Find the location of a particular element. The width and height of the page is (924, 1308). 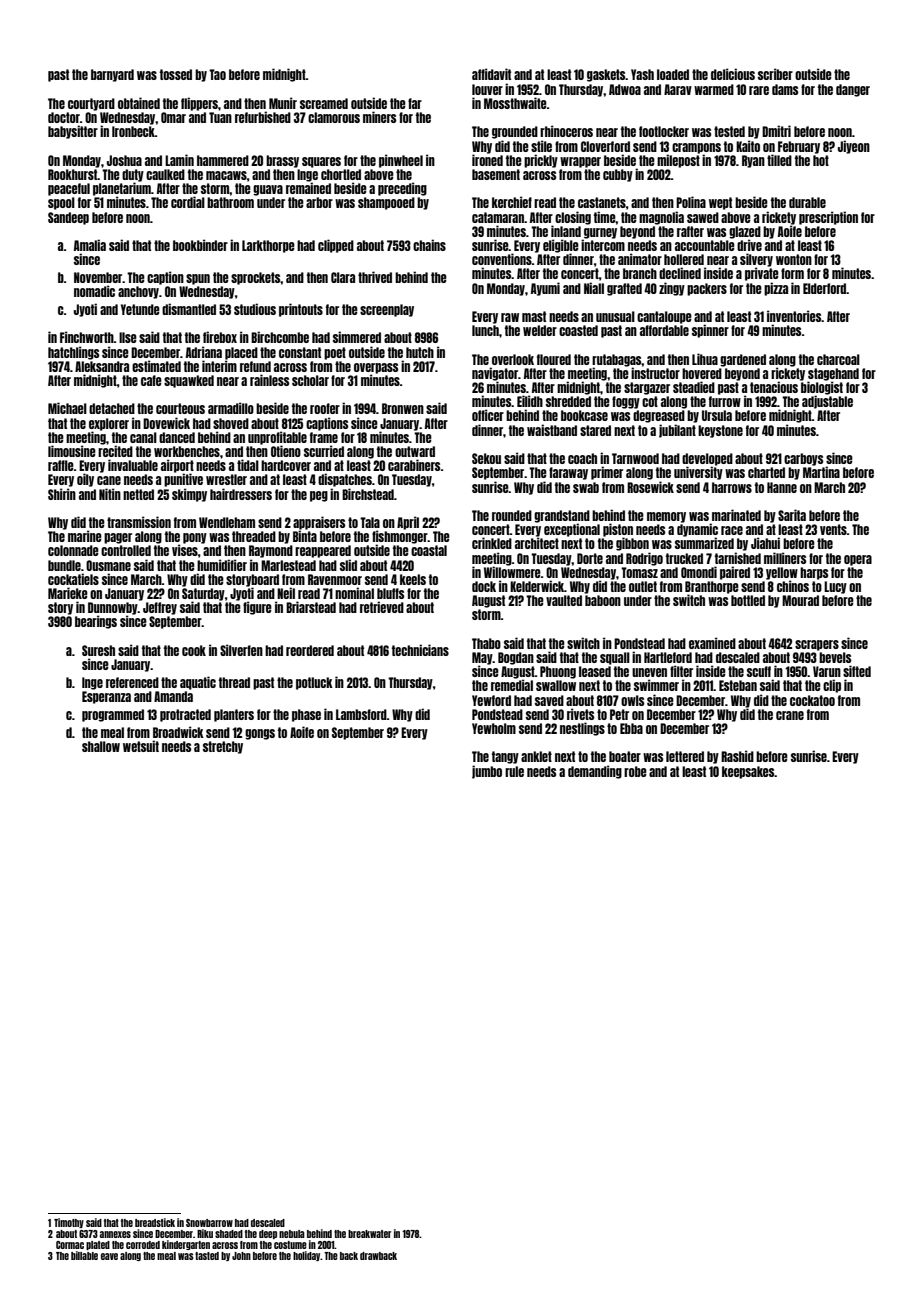

Tao is located at coordinates (217, 74).
